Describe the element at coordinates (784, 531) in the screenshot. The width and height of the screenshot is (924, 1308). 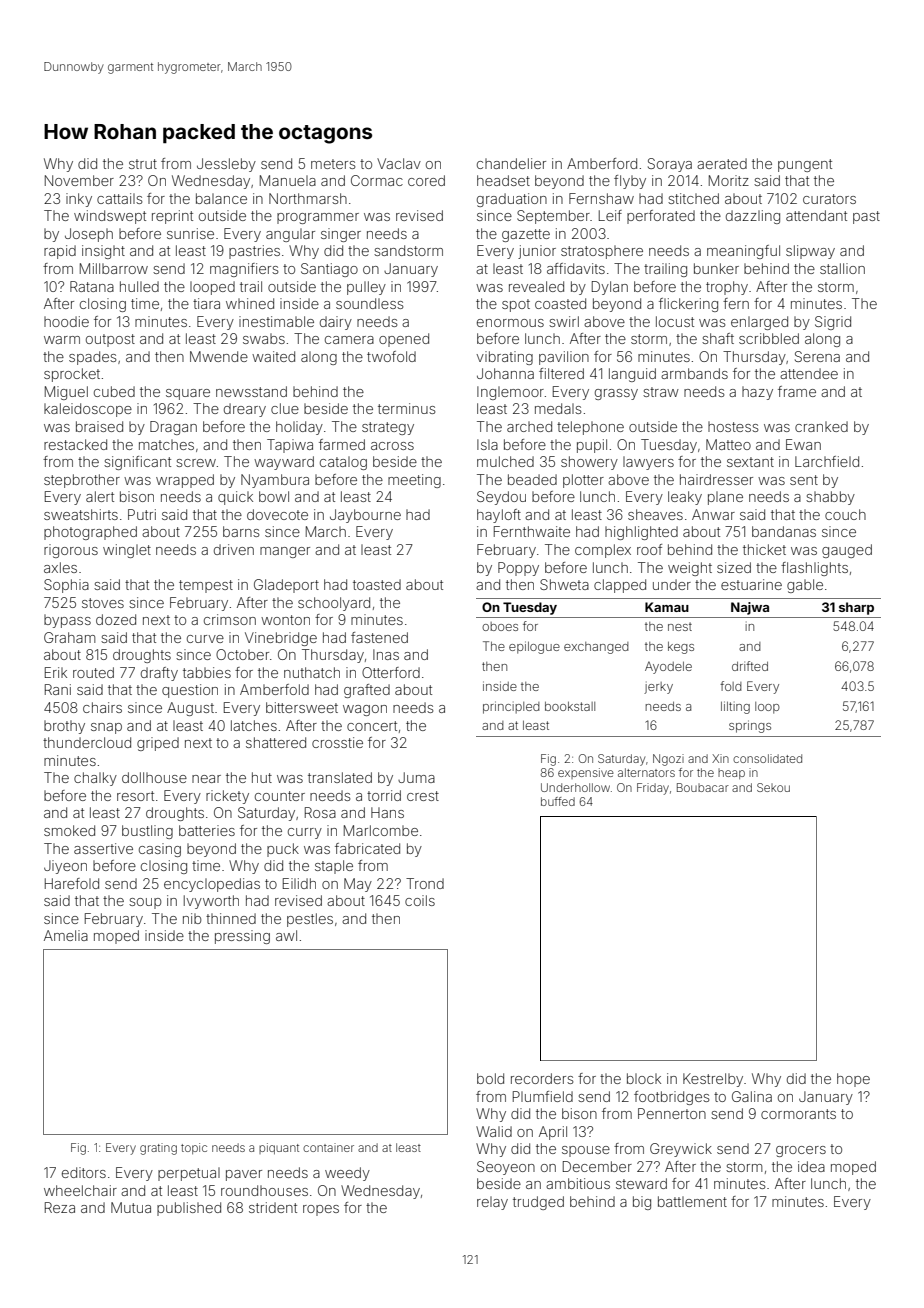
I see `bandanas` at that location.
